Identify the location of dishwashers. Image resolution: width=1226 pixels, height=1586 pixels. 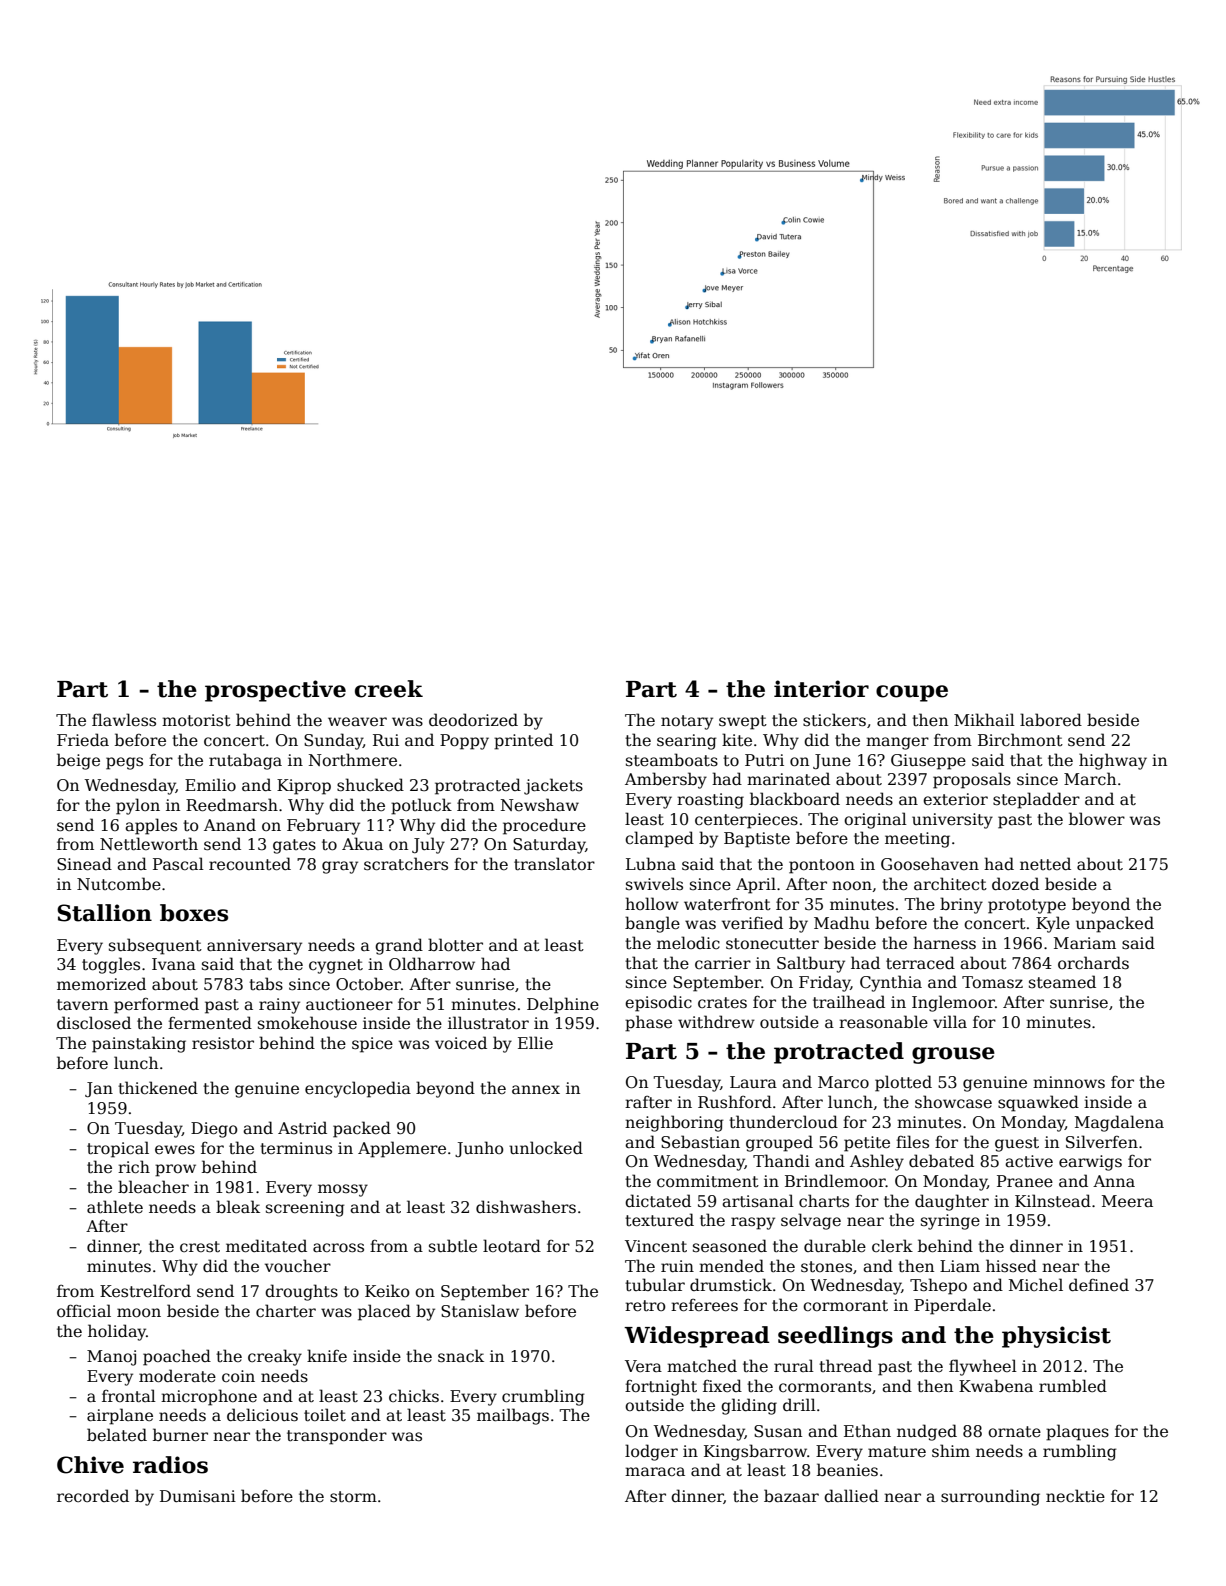
(526, 1207).
